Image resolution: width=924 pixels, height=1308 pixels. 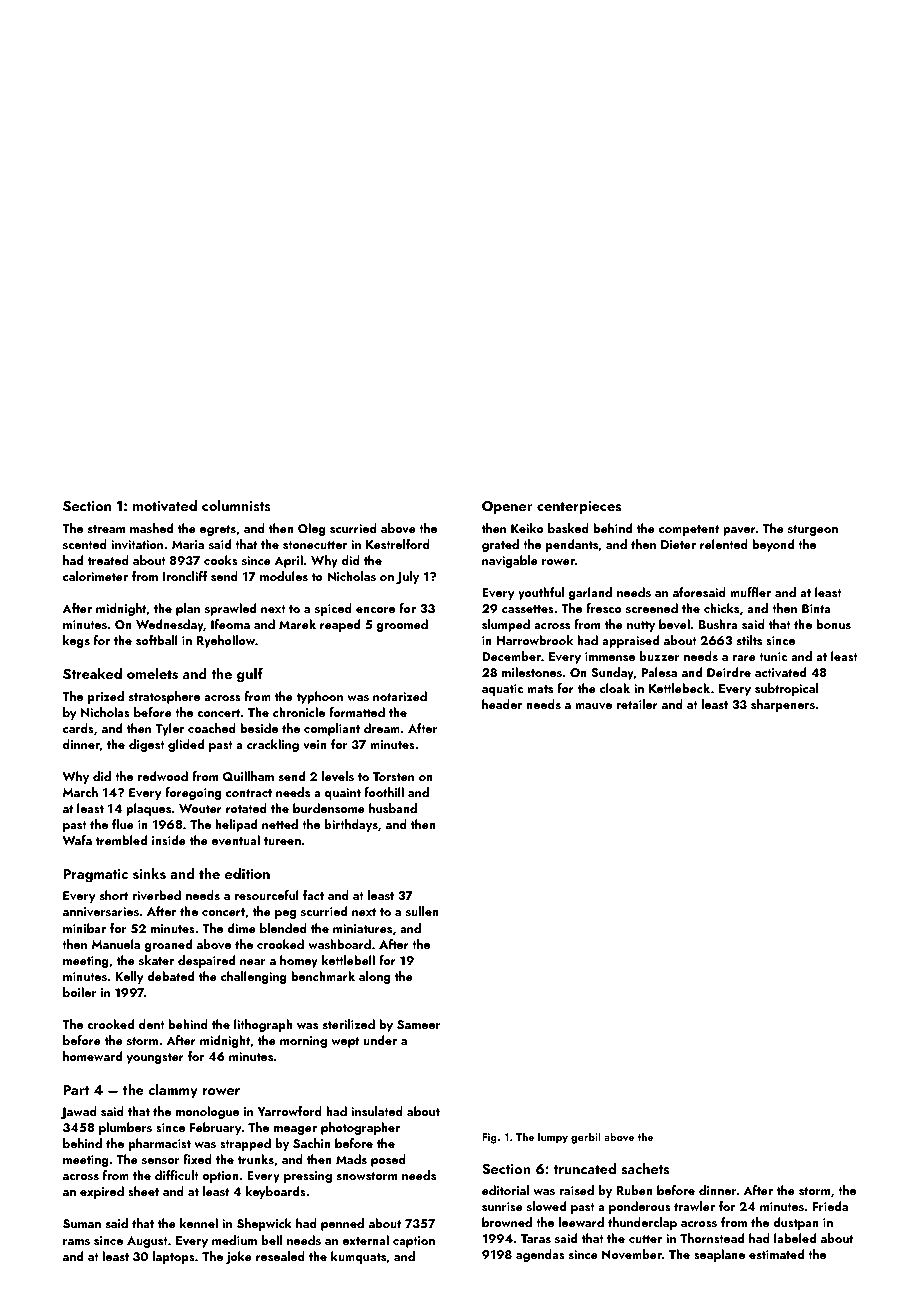 I want to click on resealed, so click(x=280, y=1256).
